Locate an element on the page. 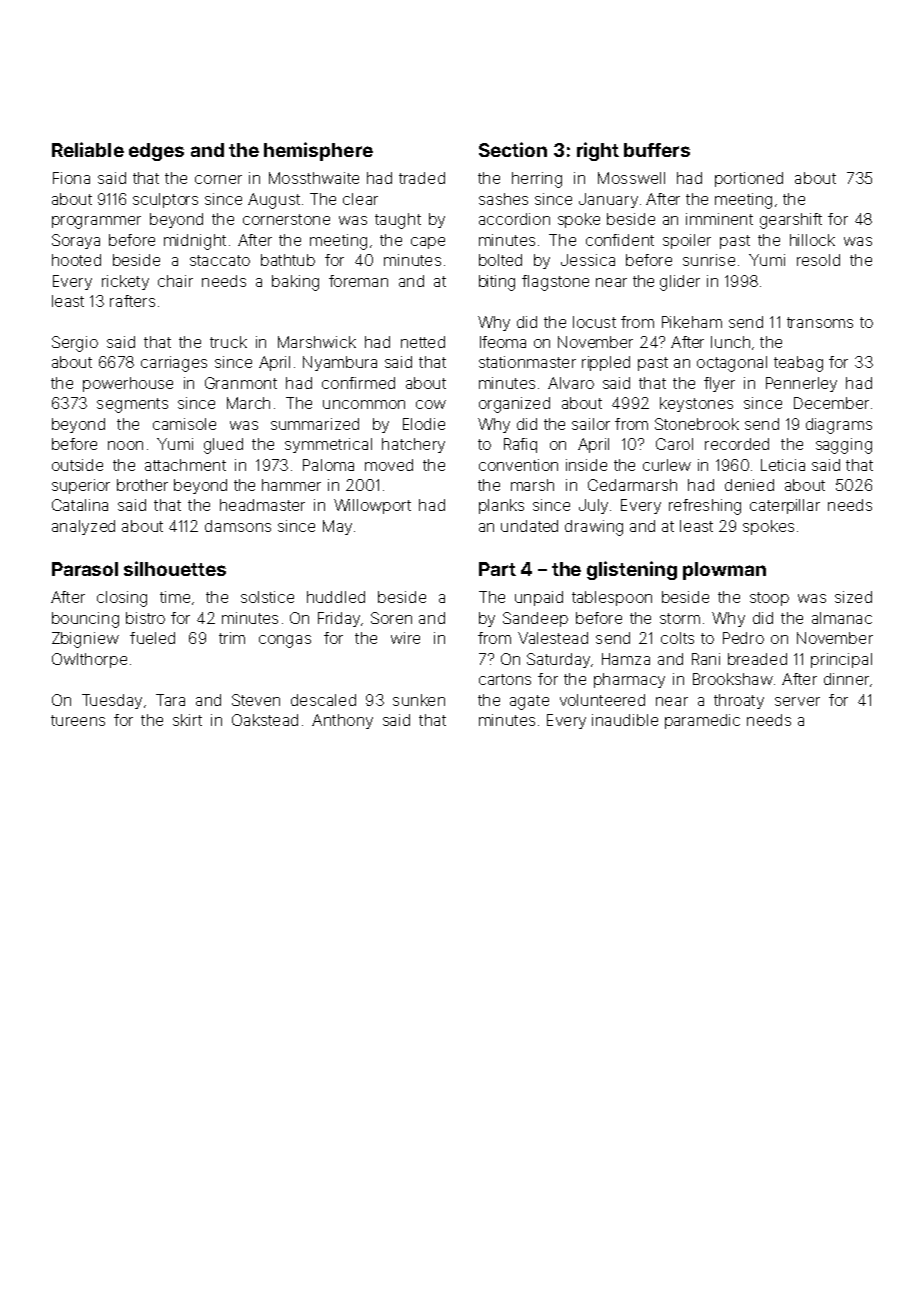  buffers is located at coordinates (657, 150).
